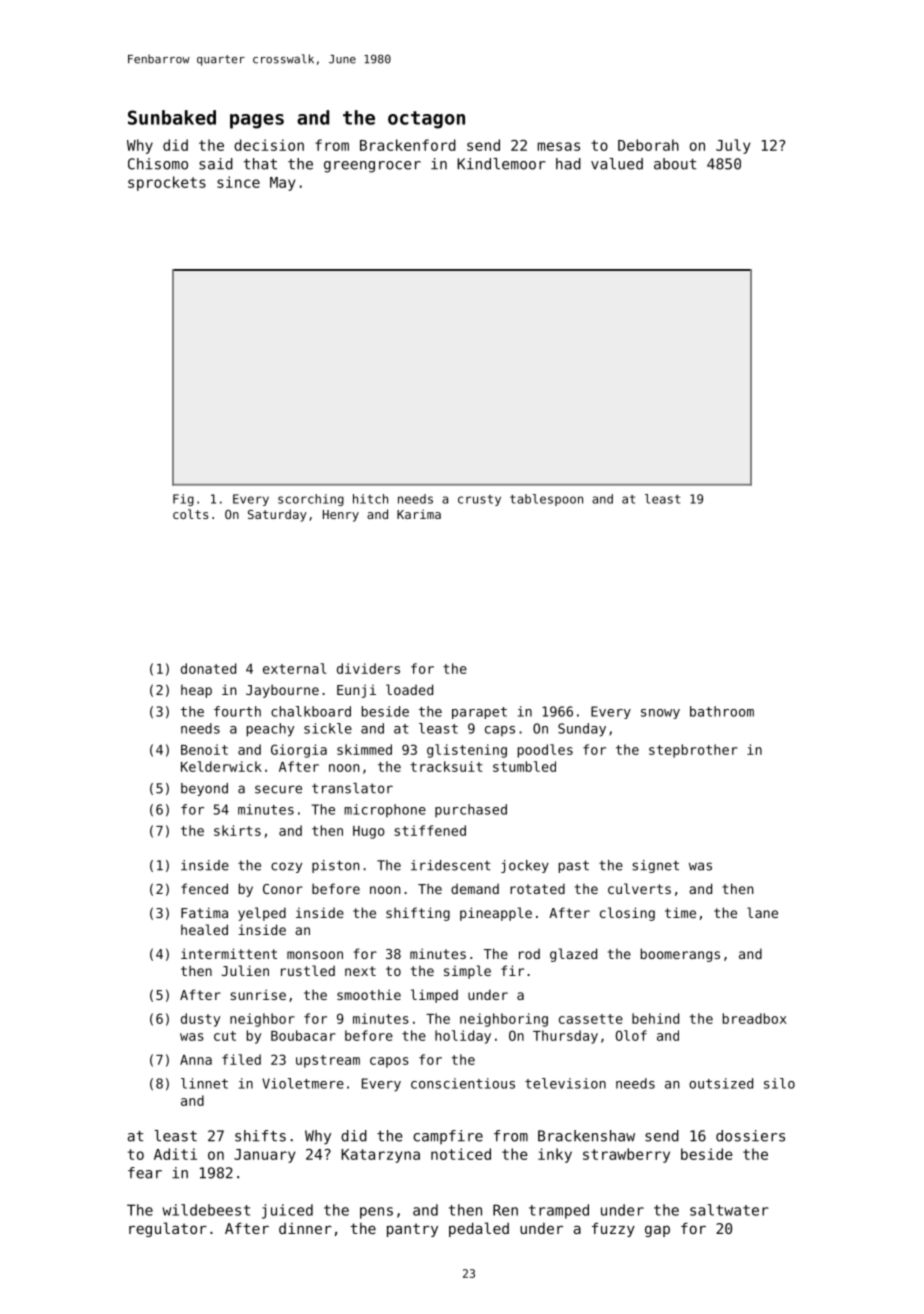 This page has width=924, height=1314. I want to click on donated, so click(208, 668).
